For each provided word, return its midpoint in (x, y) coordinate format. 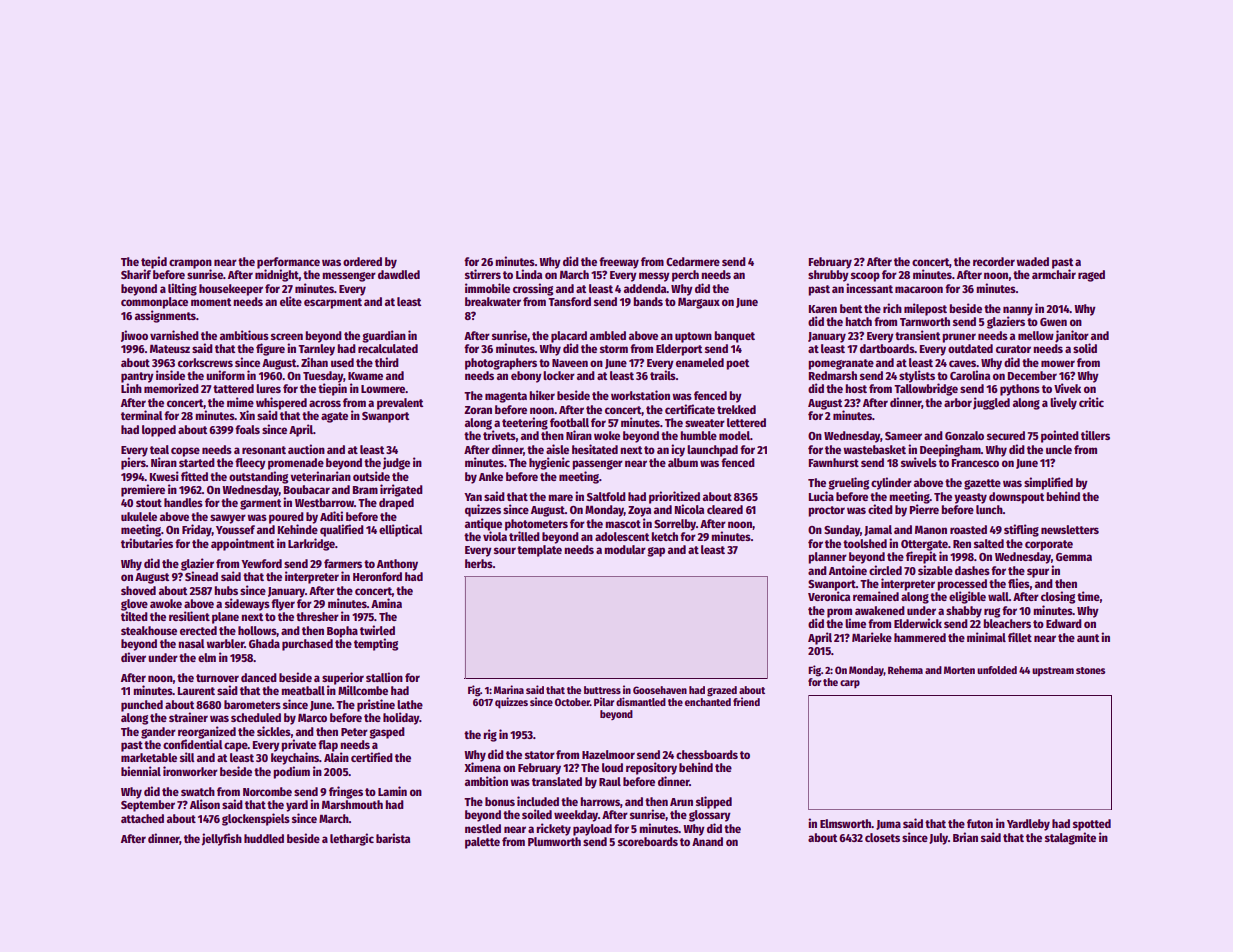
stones (1090, 670)
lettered (746, 422)
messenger (349, 277)
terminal (142, 415)
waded (1032, 261)
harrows (600, 801)
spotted (1092, 825)
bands (648, 301)
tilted (134, 616)
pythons (1020, 390)
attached (142, 818)
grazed (722, 691)
